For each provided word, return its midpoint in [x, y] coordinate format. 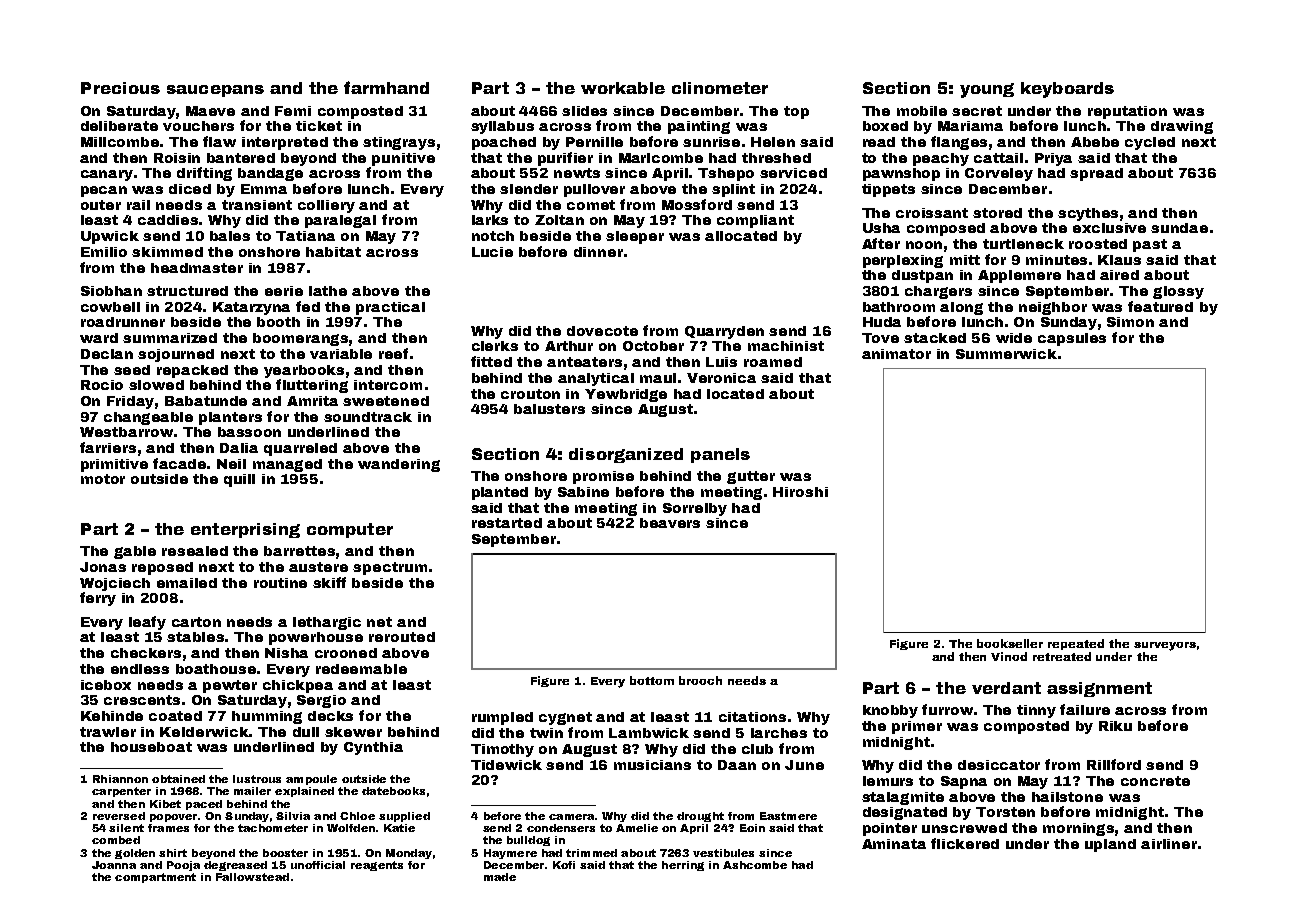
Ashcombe [755, 865]
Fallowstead [252, 877]
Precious [120, 88]
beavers [670, 523]
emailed [187, 583]
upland [1110, 845]
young [987, 90]
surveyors [1165, 646]
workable [623, 88]
